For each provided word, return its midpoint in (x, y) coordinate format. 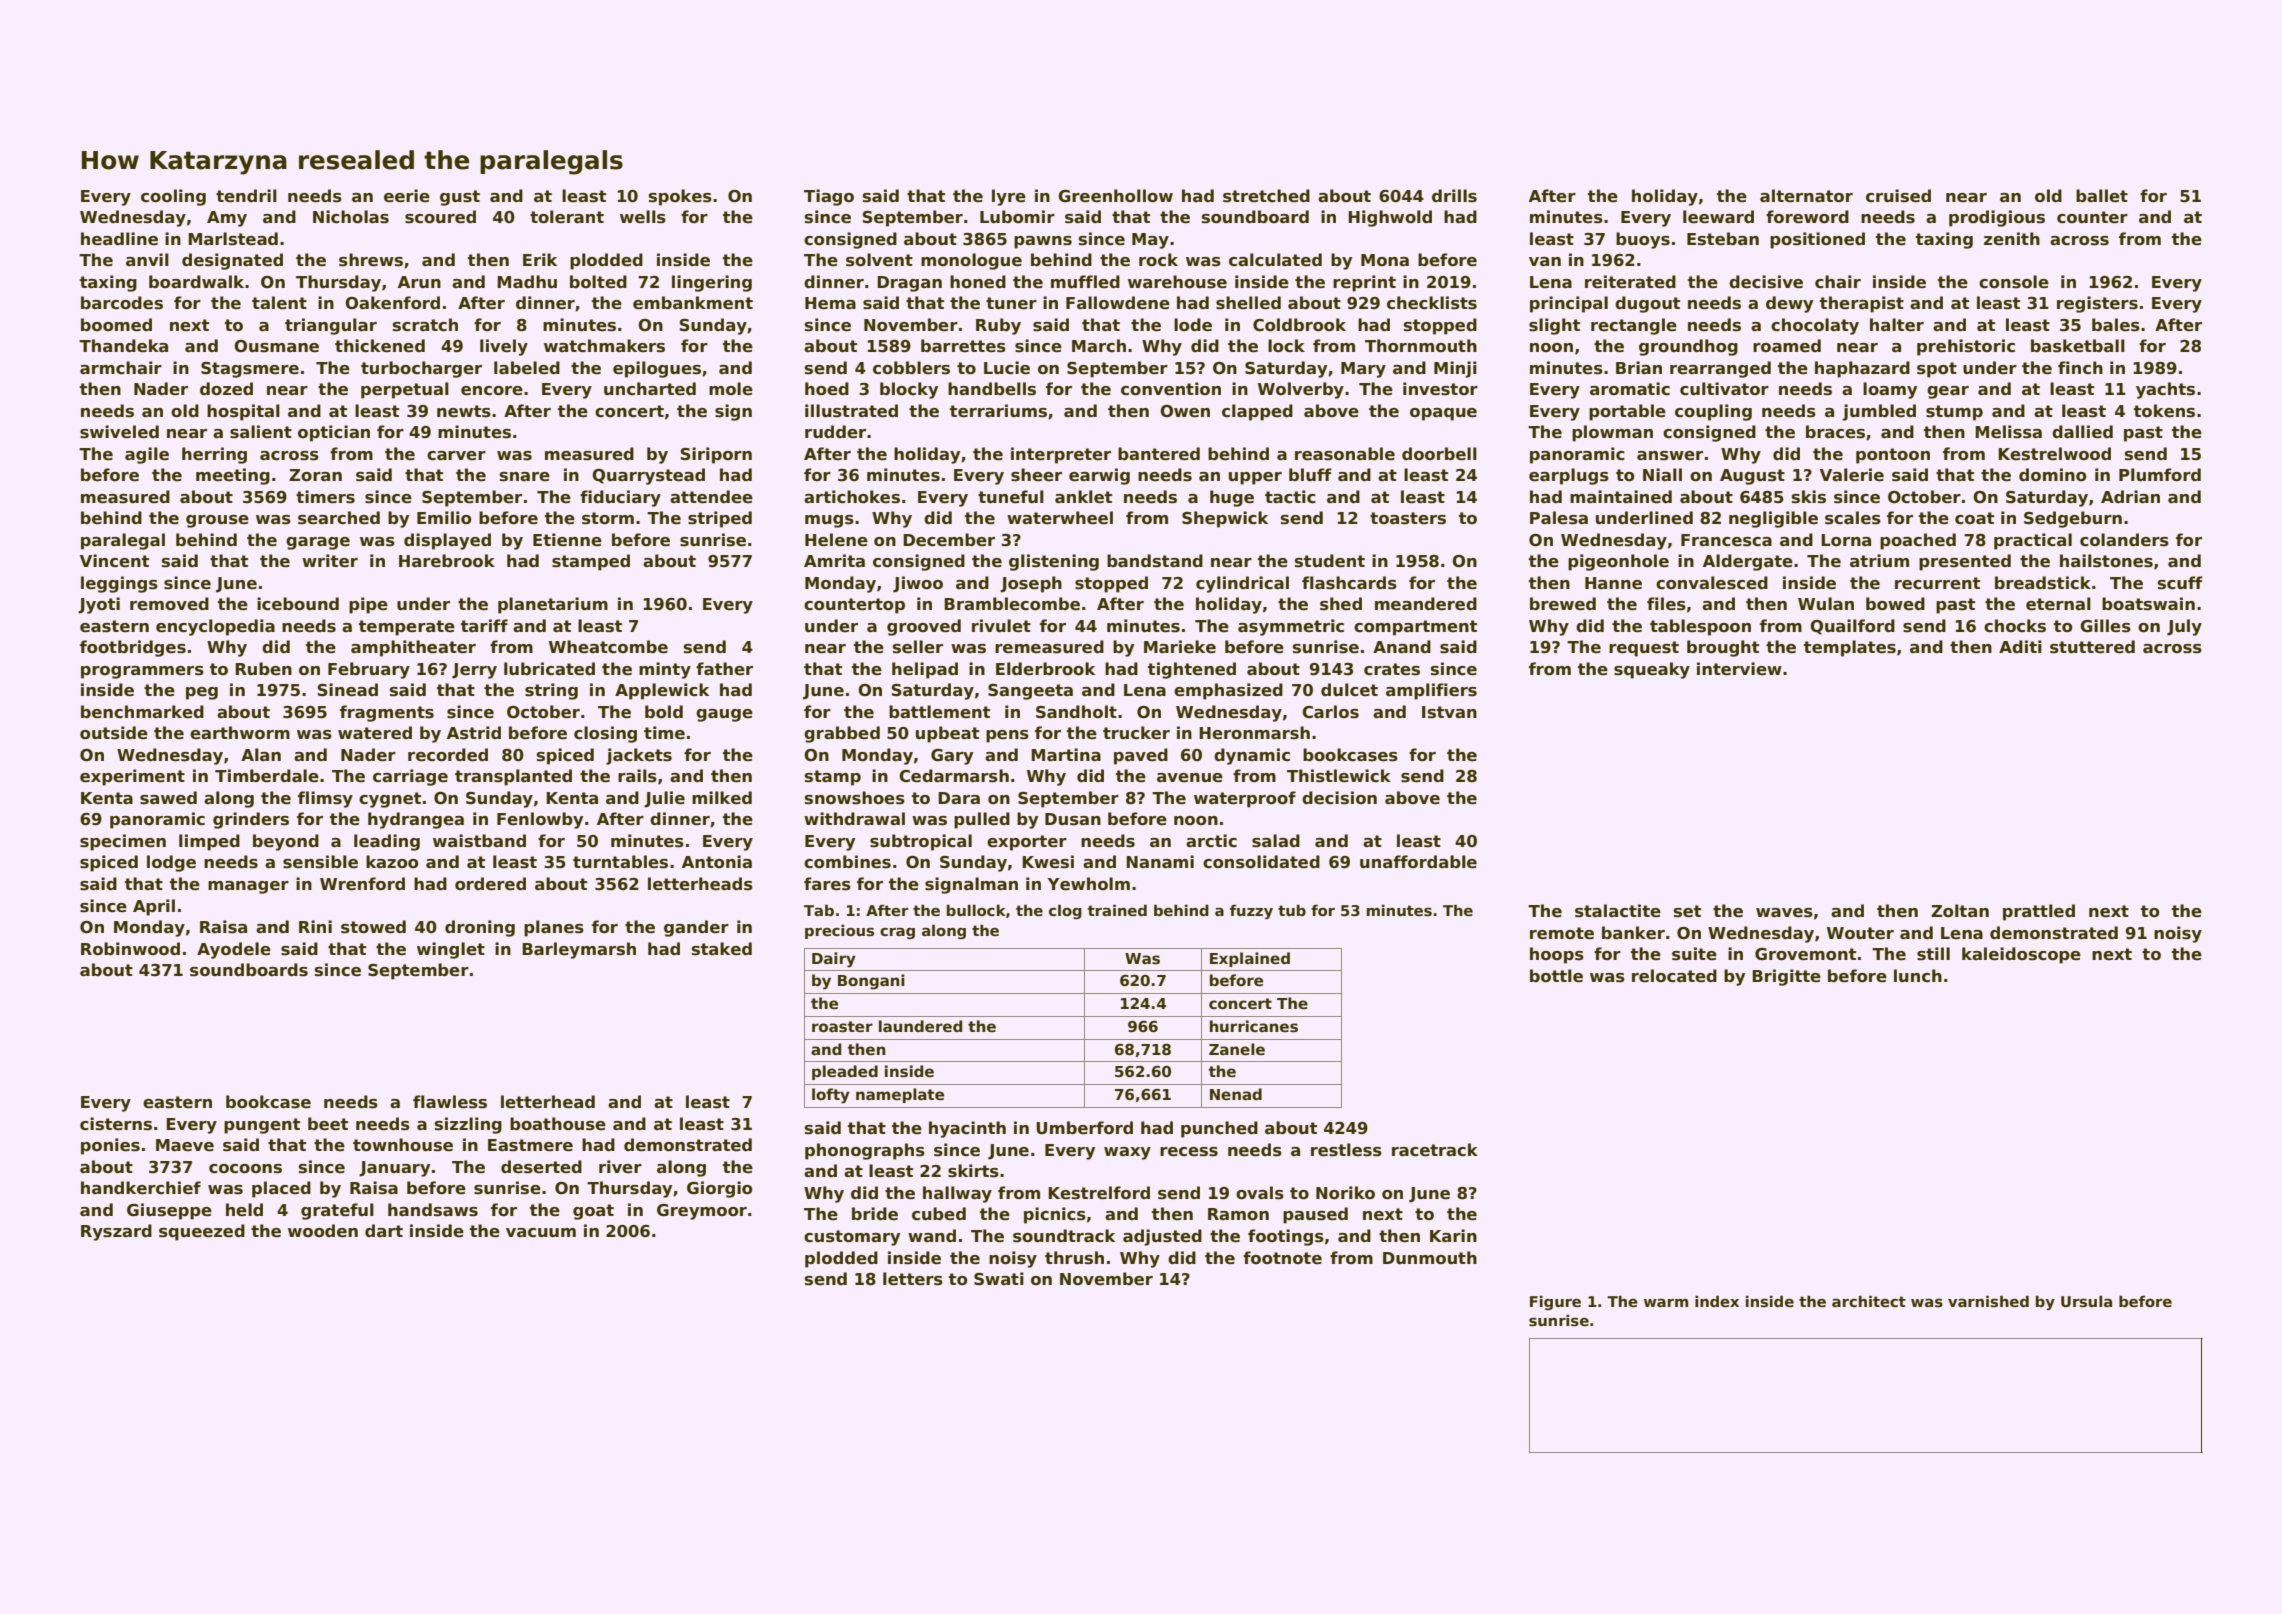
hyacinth (967, 1129)
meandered (1426, 604)
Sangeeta (1030, 692)
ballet (2102, 196)
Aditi (2020, 646)
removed (169, 604)
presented (1965, 562)
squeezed (202, 1232)
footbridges (133, 648)
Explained (1250, 959)
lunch (1918, 975)
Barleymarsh (579, 950)
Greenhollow (1115, 196)
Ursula (2086, 1301)
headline (119, 239)
